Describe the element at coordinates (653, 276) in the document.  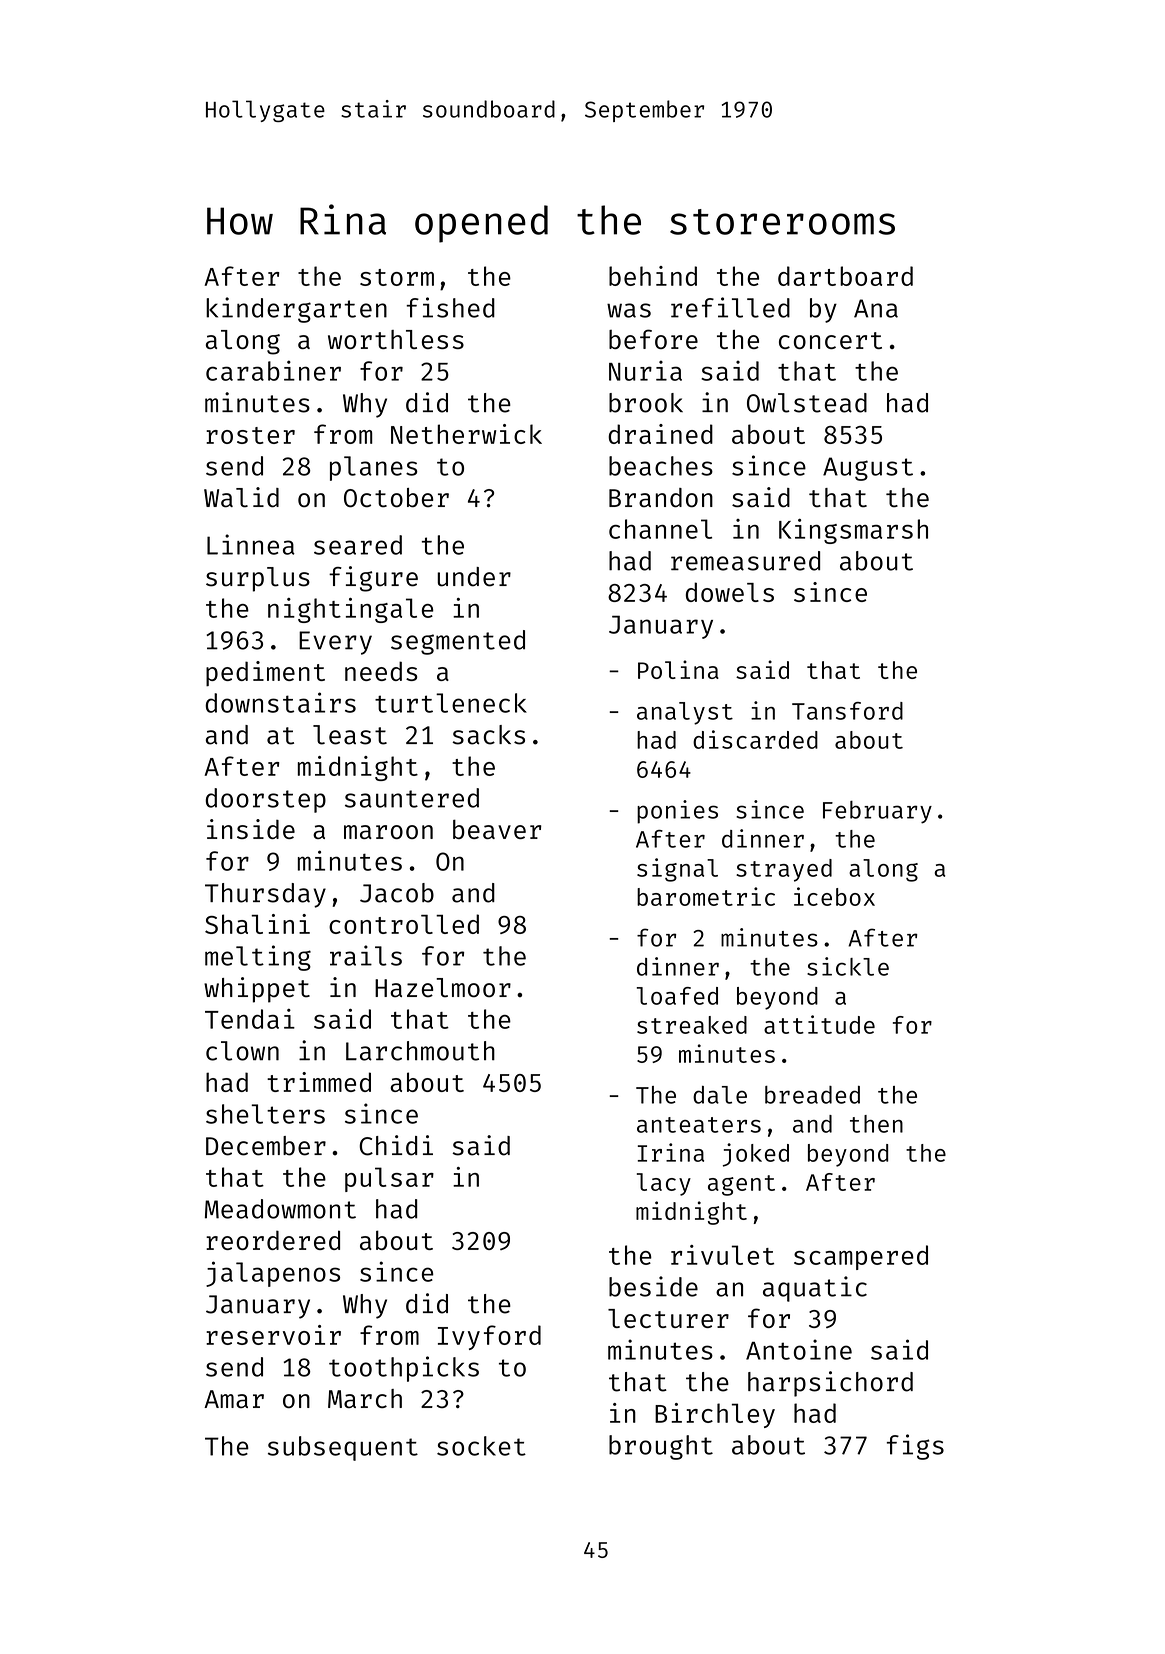
I see `behind` at that location.
